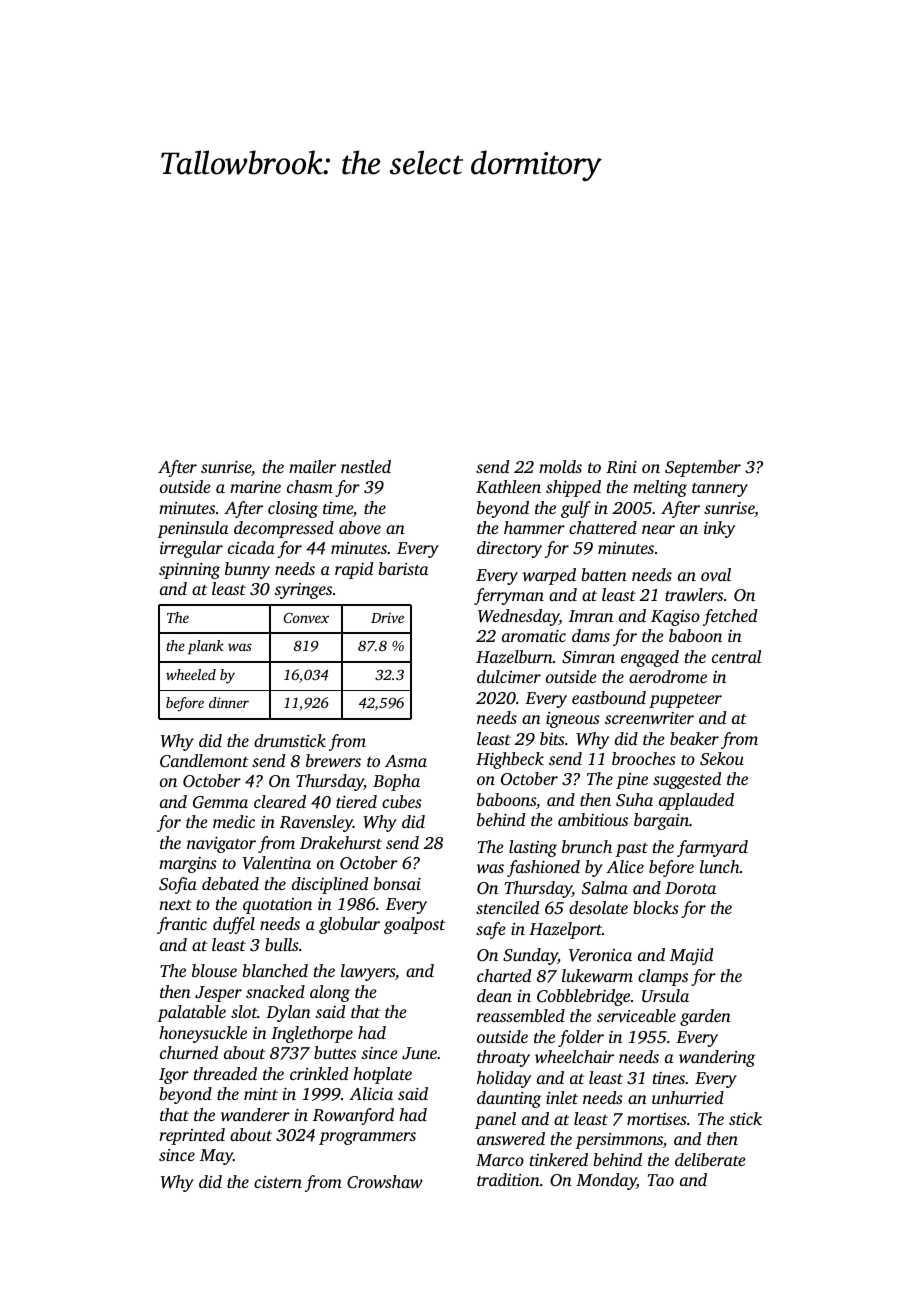 The height and width of the page is (1311, 924). What do you see at coordinates (716, 574) in the page?
I see `oval` at bounding box center [716, 574].
